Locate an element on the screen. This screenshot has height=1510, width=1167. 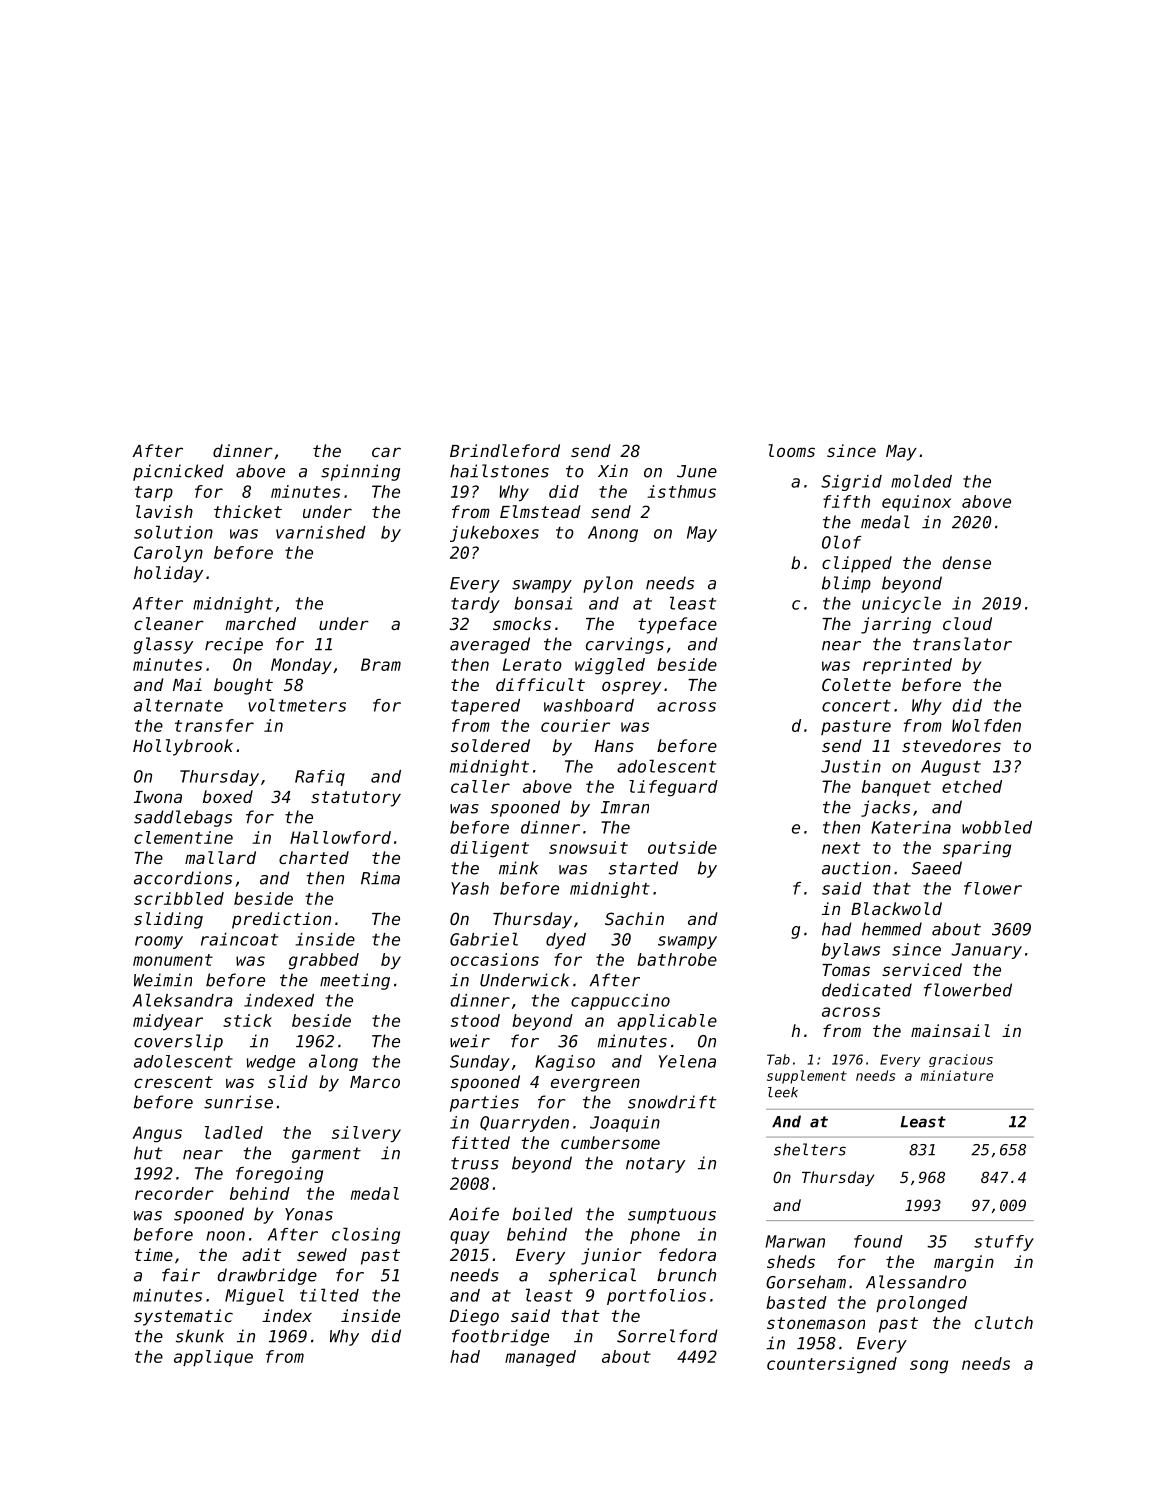
holiday is located at coordinates (168, 574).
